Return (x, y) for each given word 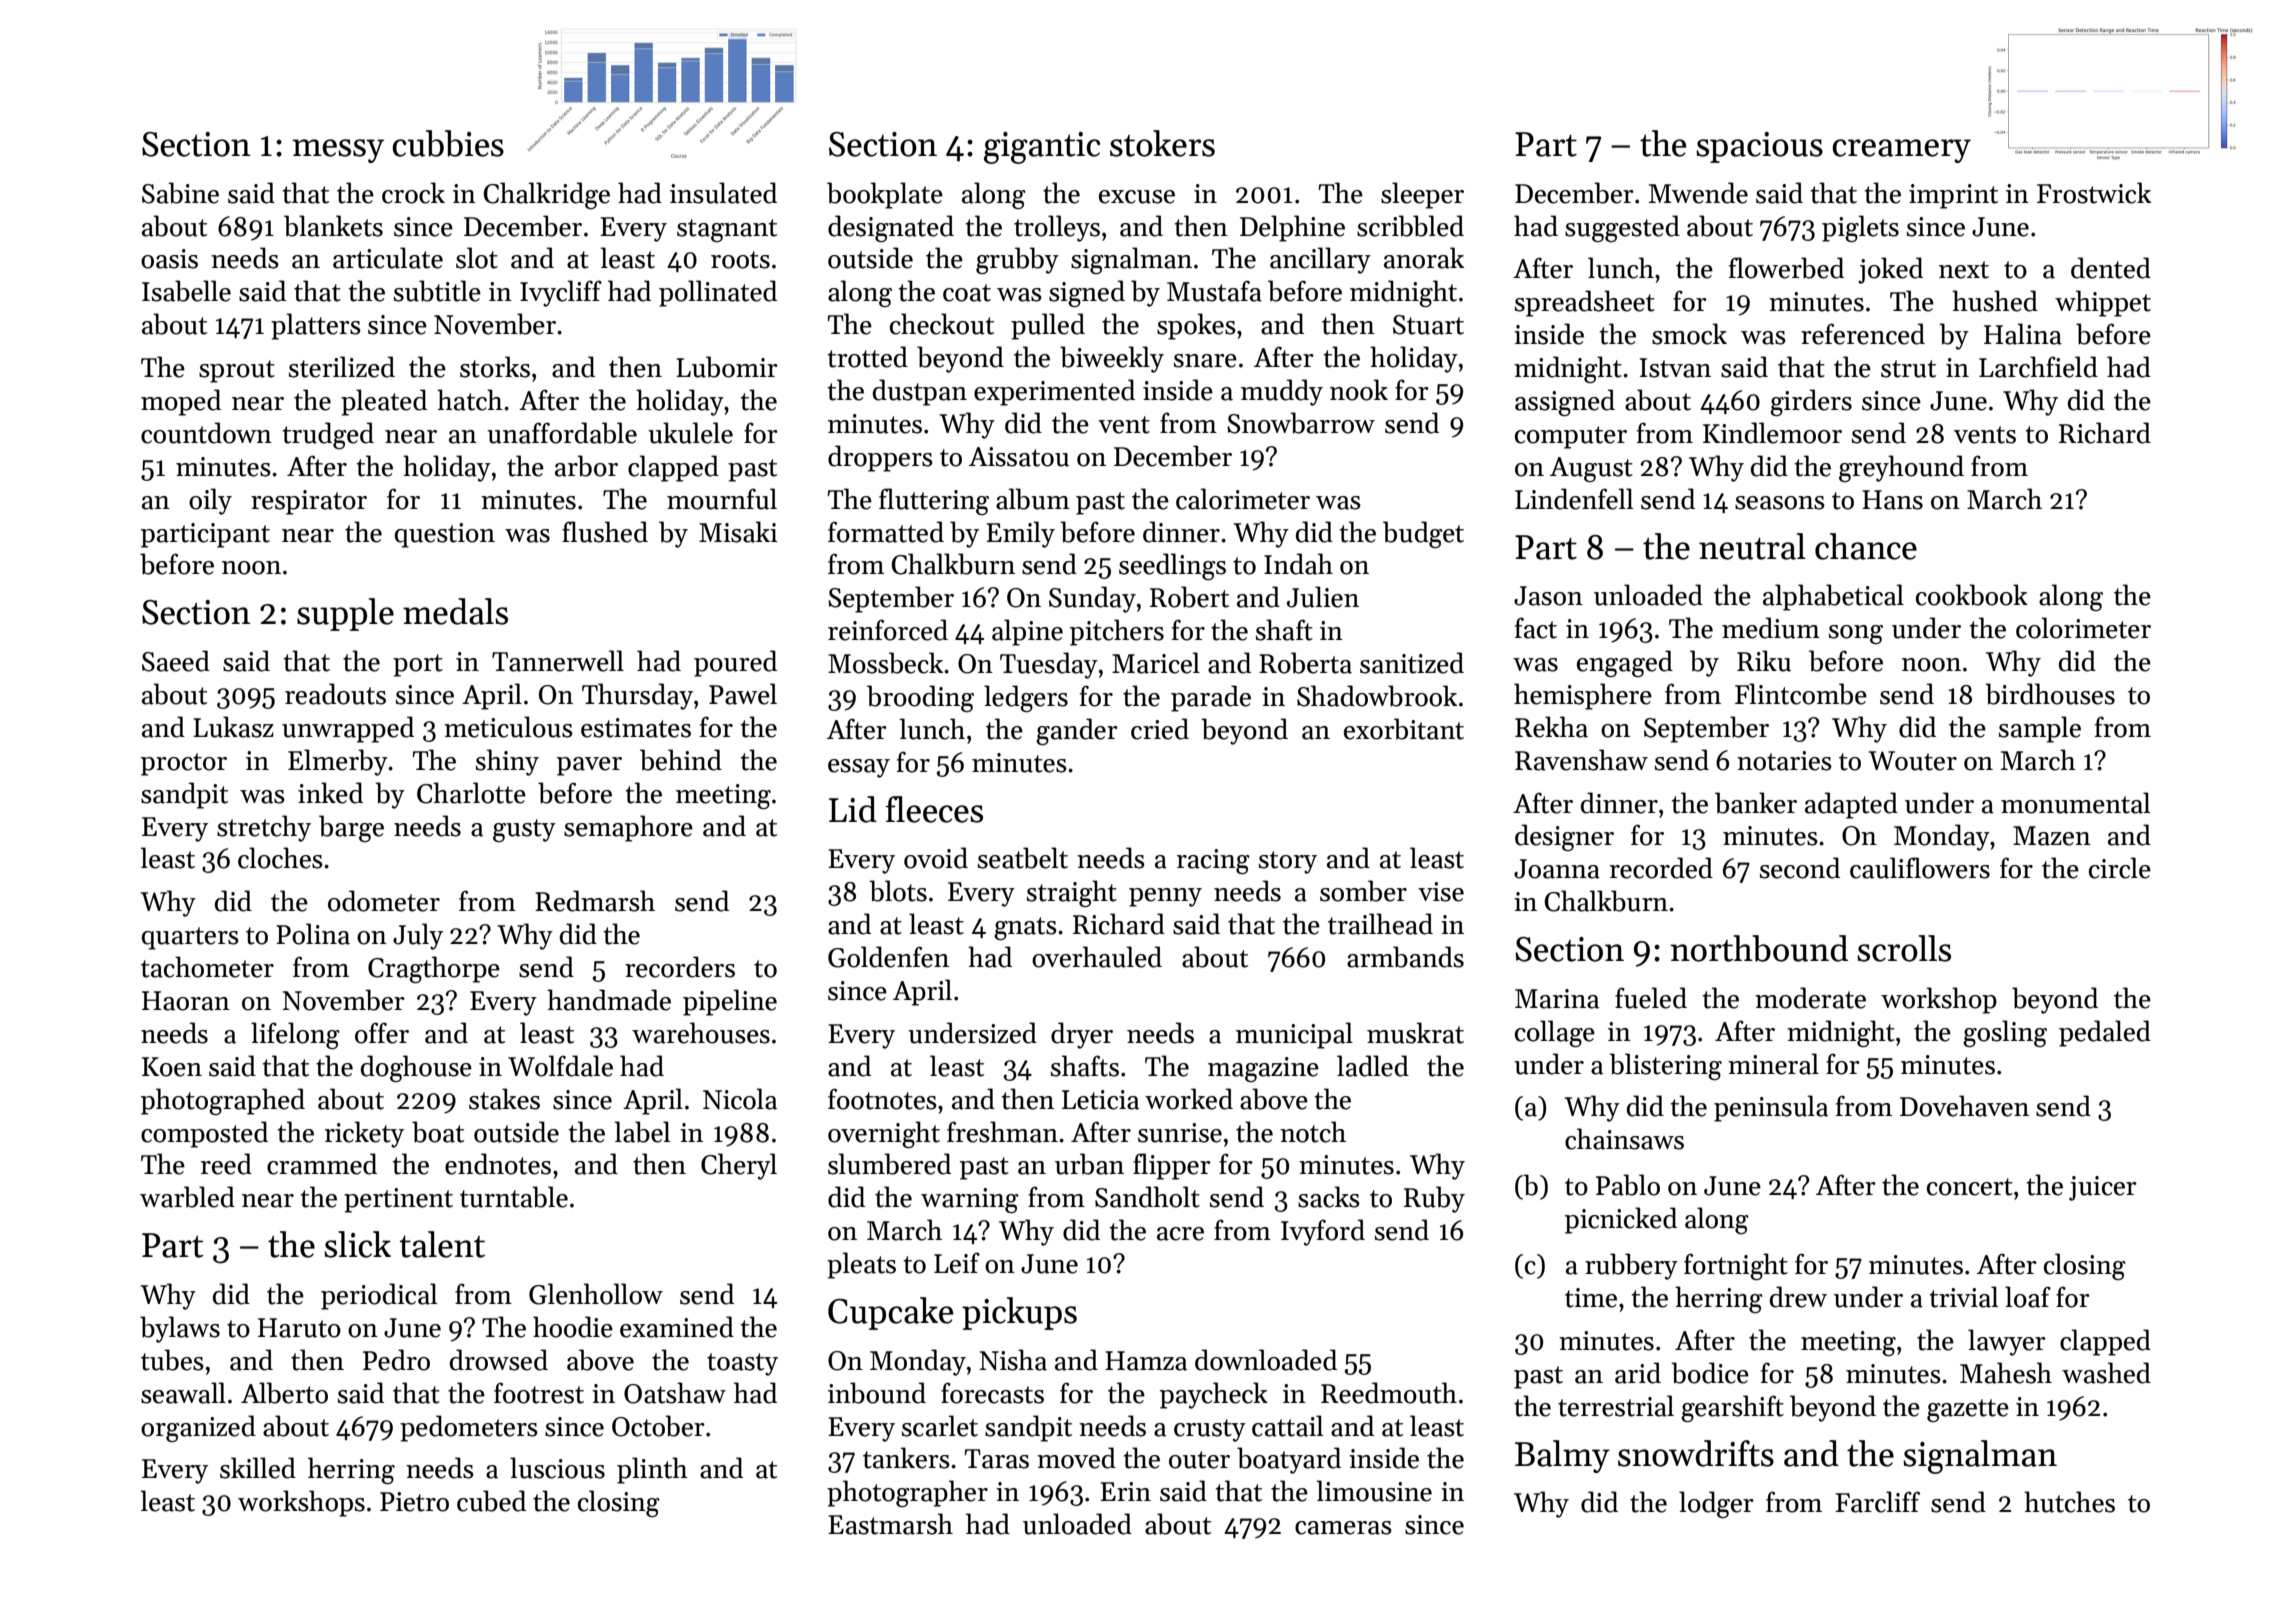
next (1964, 270)
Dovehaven (1964, 1106)
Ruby (1434, 1199)
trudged (328, 435)
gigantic (1042, 148)
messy (338, 151)
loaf (2028, 1297)
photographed (223, 1101)
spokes (1196, 326)
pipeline (730, 1002)
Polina (313, 934)
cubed (491, 1501)
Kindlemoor (1772, 433)
